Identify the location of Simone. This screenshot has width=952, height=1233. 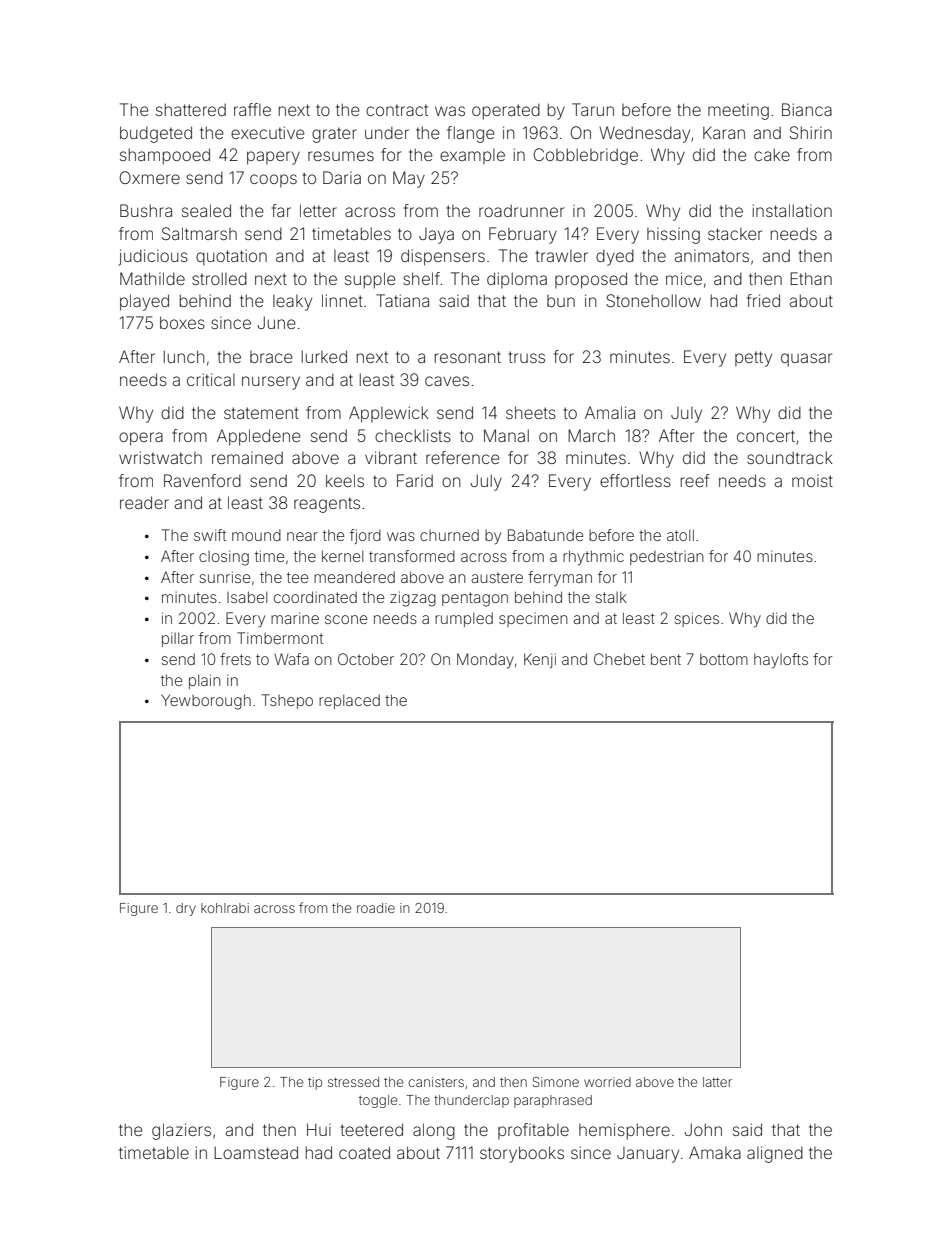
(556, 1082).
